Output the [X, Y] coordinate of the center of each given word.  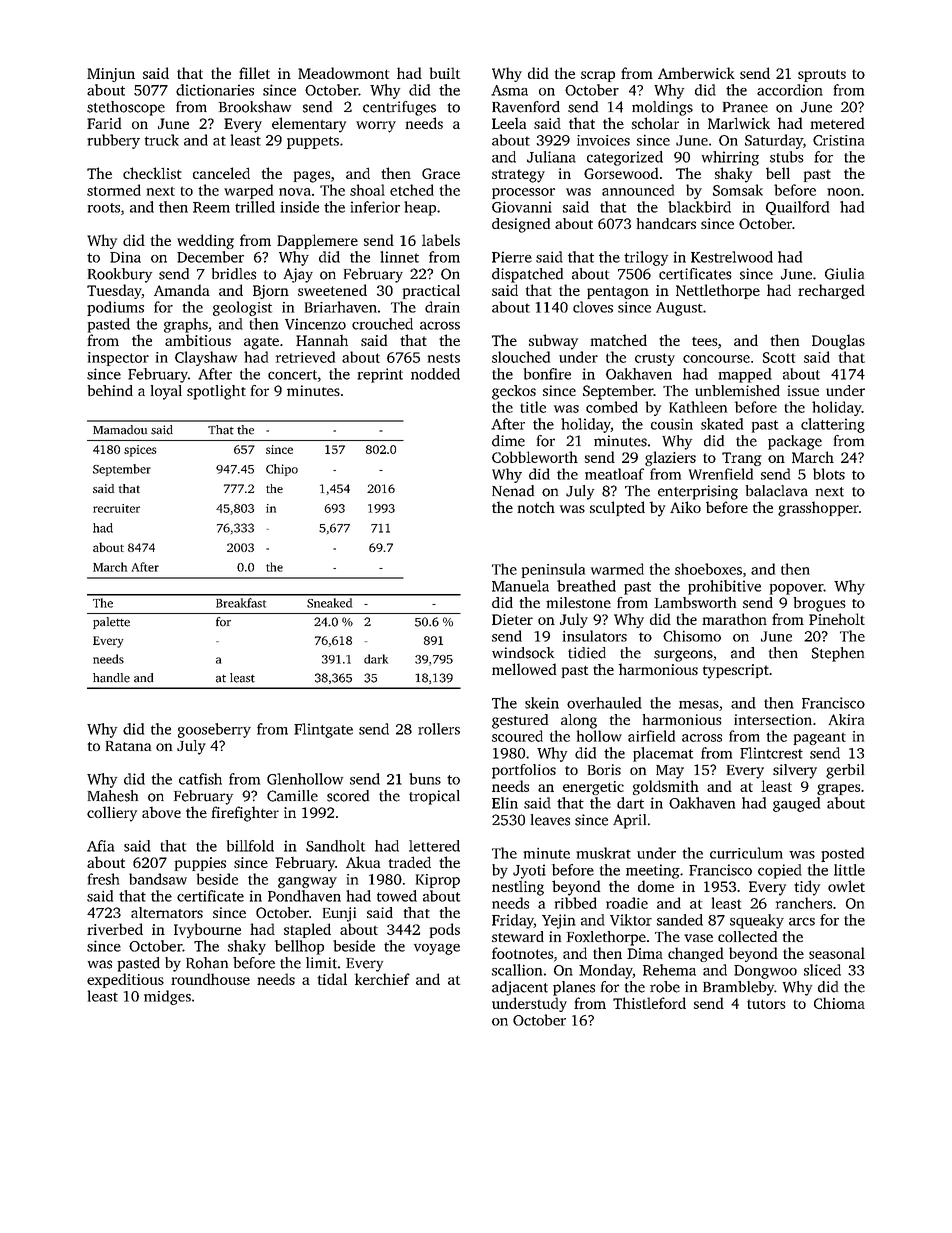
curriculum [746, 853]
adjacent [520, 988]
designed [521, 225]
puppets [313, 142]
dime [508, 441]
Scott [779, 357]
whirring [730, 158]
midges [167, 997]
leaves [550, 820]
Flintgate [323, 730]
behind [110, 390]
